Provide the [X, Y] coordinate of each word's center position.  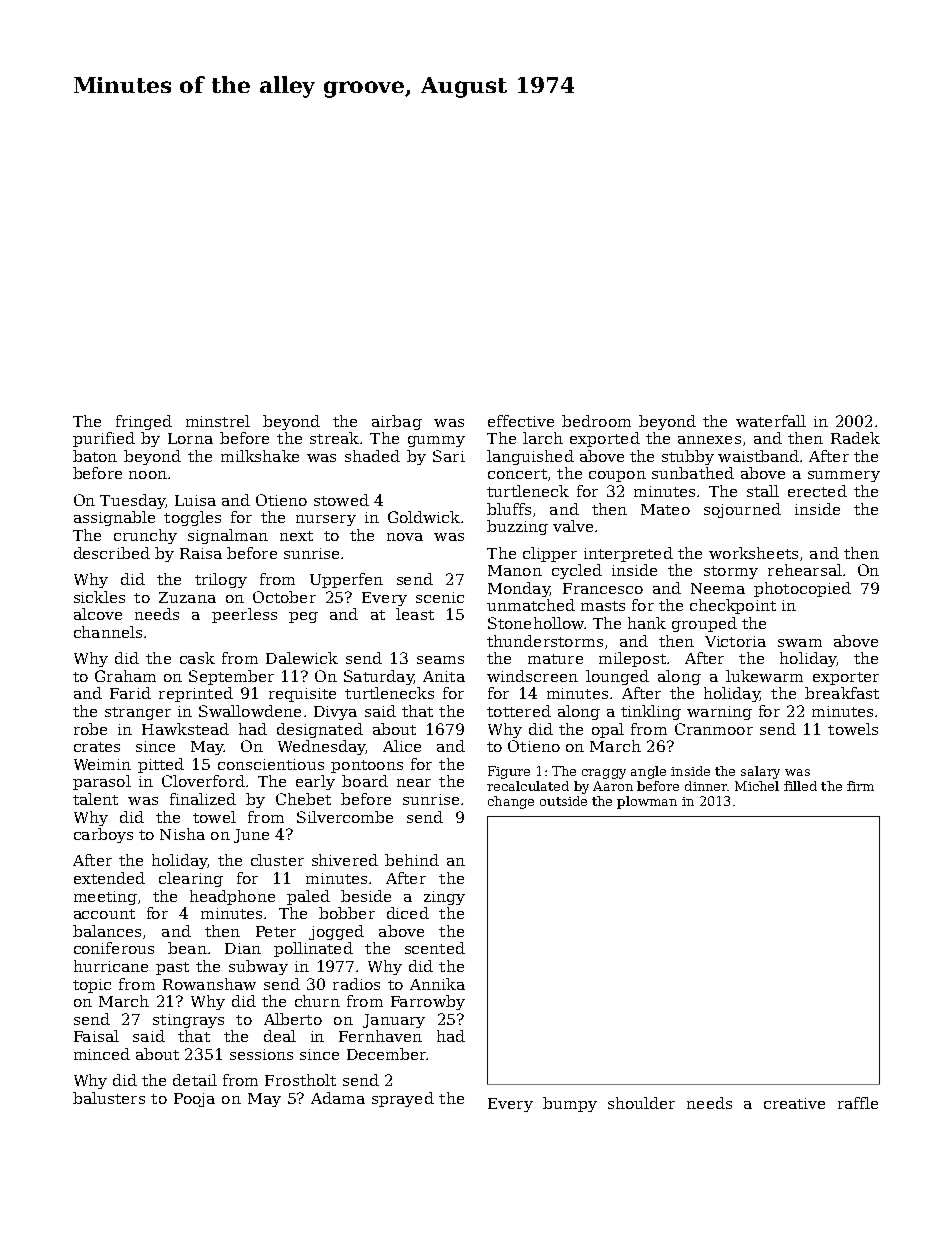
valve [573, 526]
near [414, 783]
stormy [731, 572]
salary [760, 772]
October [284, 597]
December [386, 1054]
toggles [192, 518]
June [251, 836]
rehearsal [805, 570]
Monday [519, 589]
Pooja [194, 1100]
